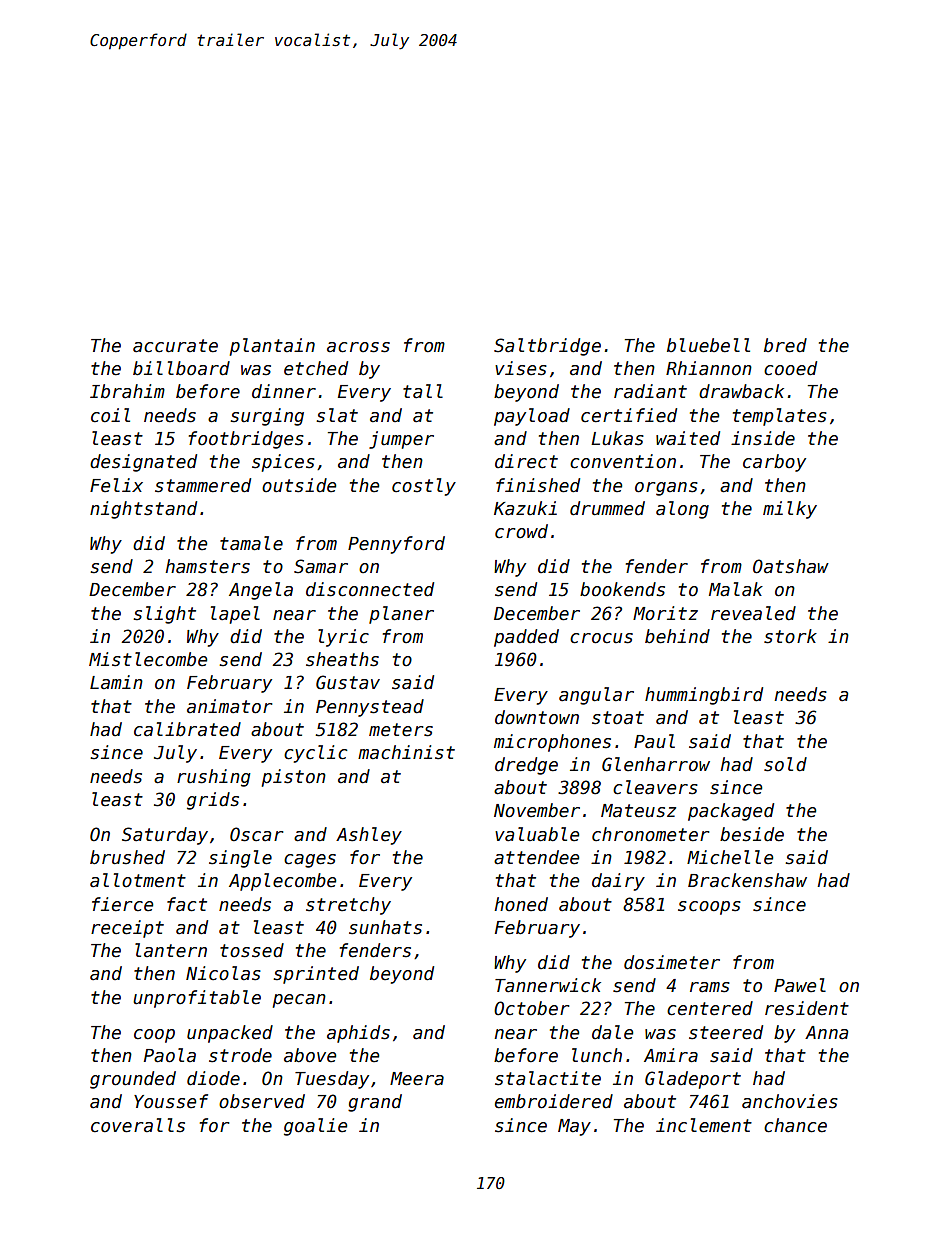 The width and height of the screenshot is (952, 1233). What do you see at coordinates (521, 531) in the screenshot?
I see `crowd` at bounding box center [521, 531].
